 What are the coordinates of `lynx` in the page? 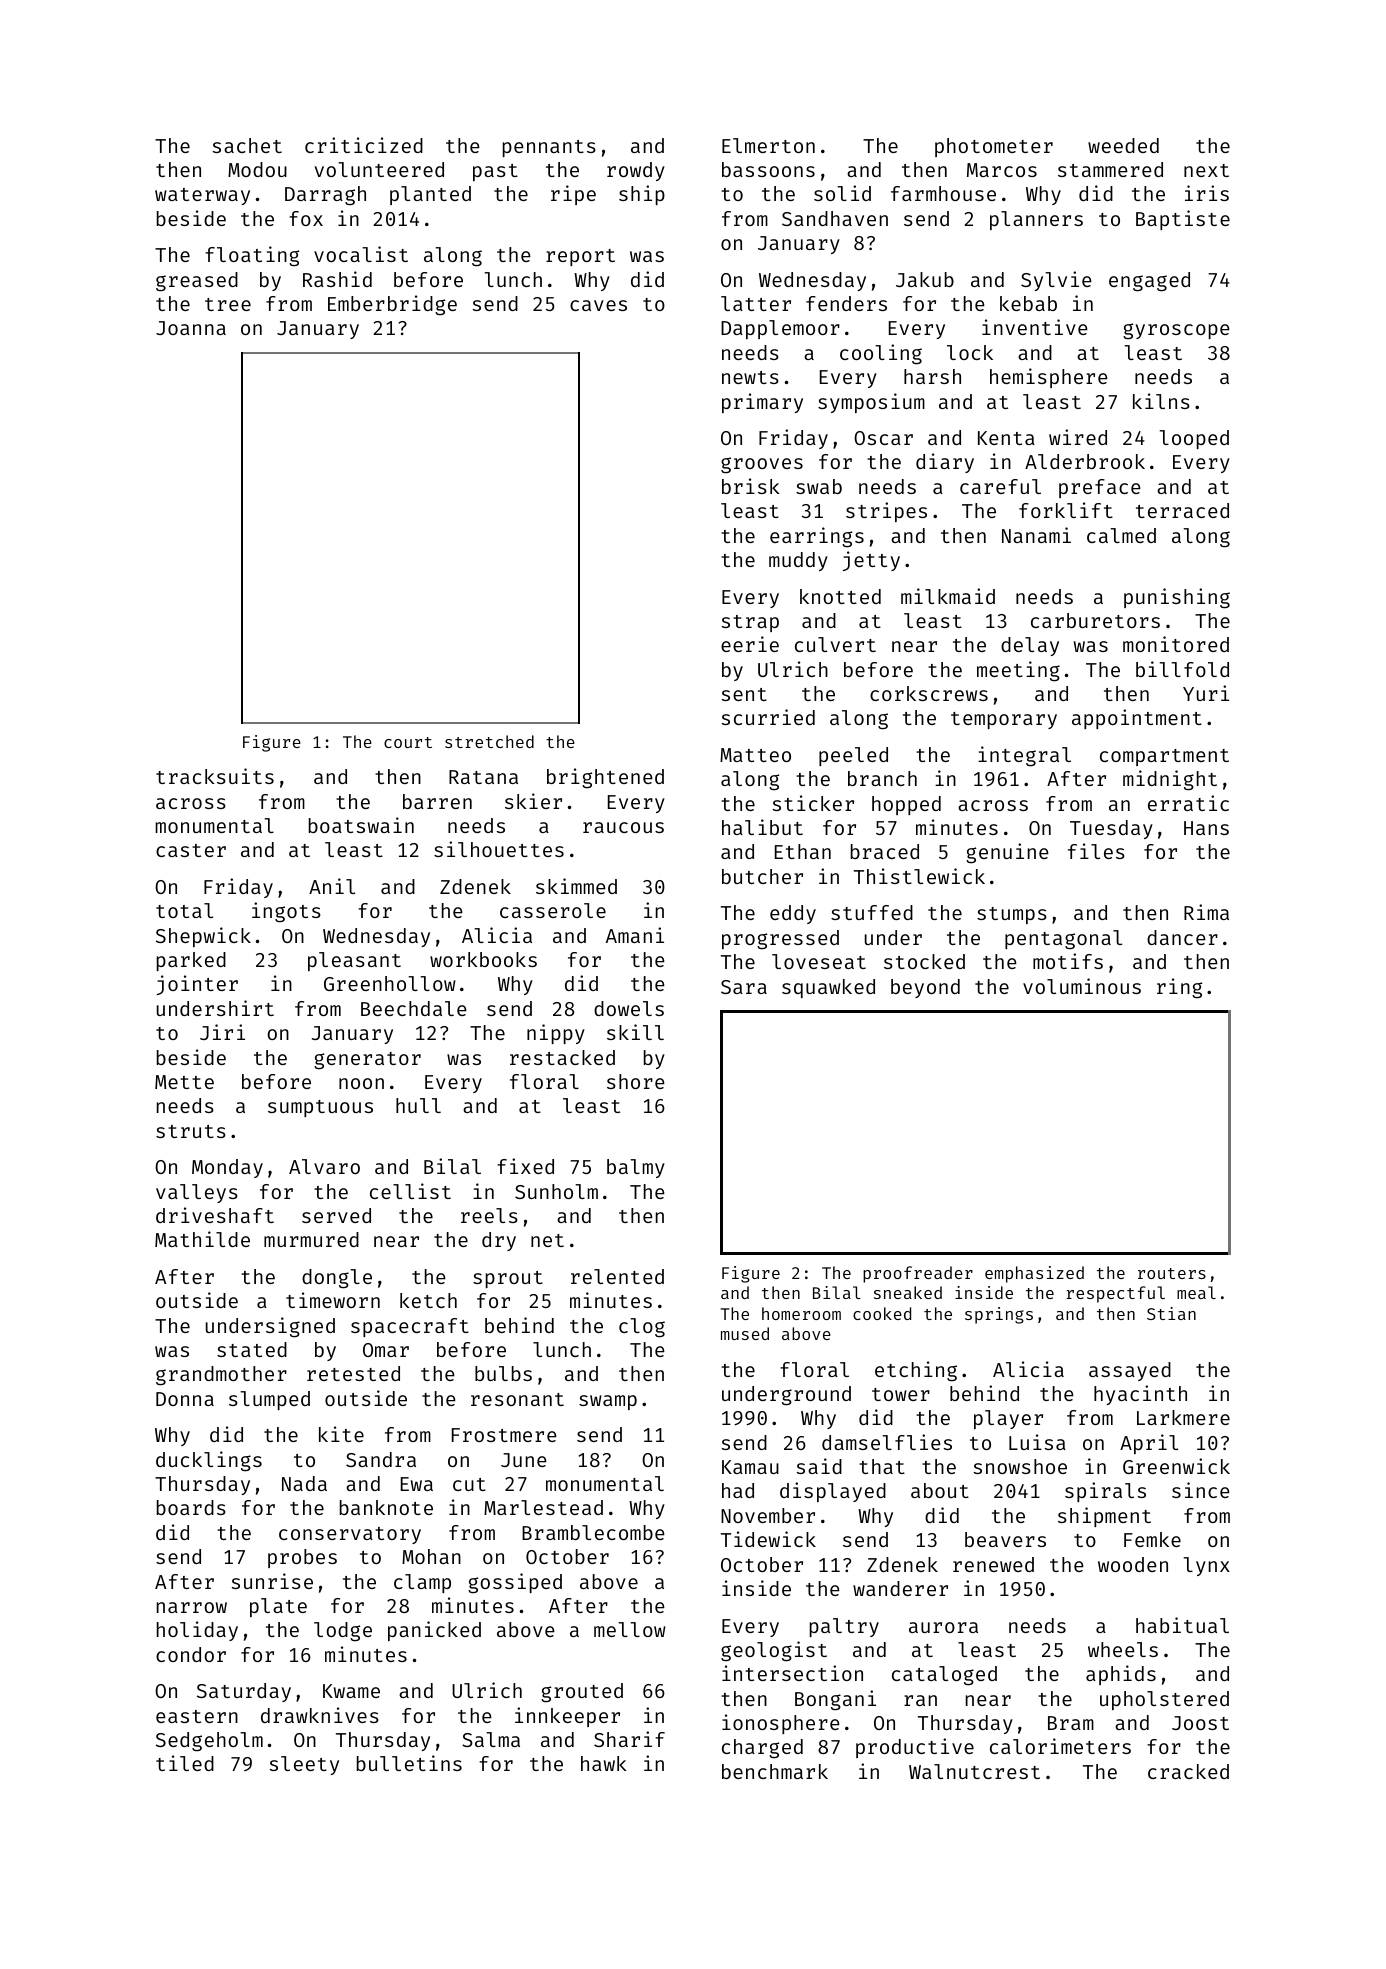 It's located at (1206, 1566).
